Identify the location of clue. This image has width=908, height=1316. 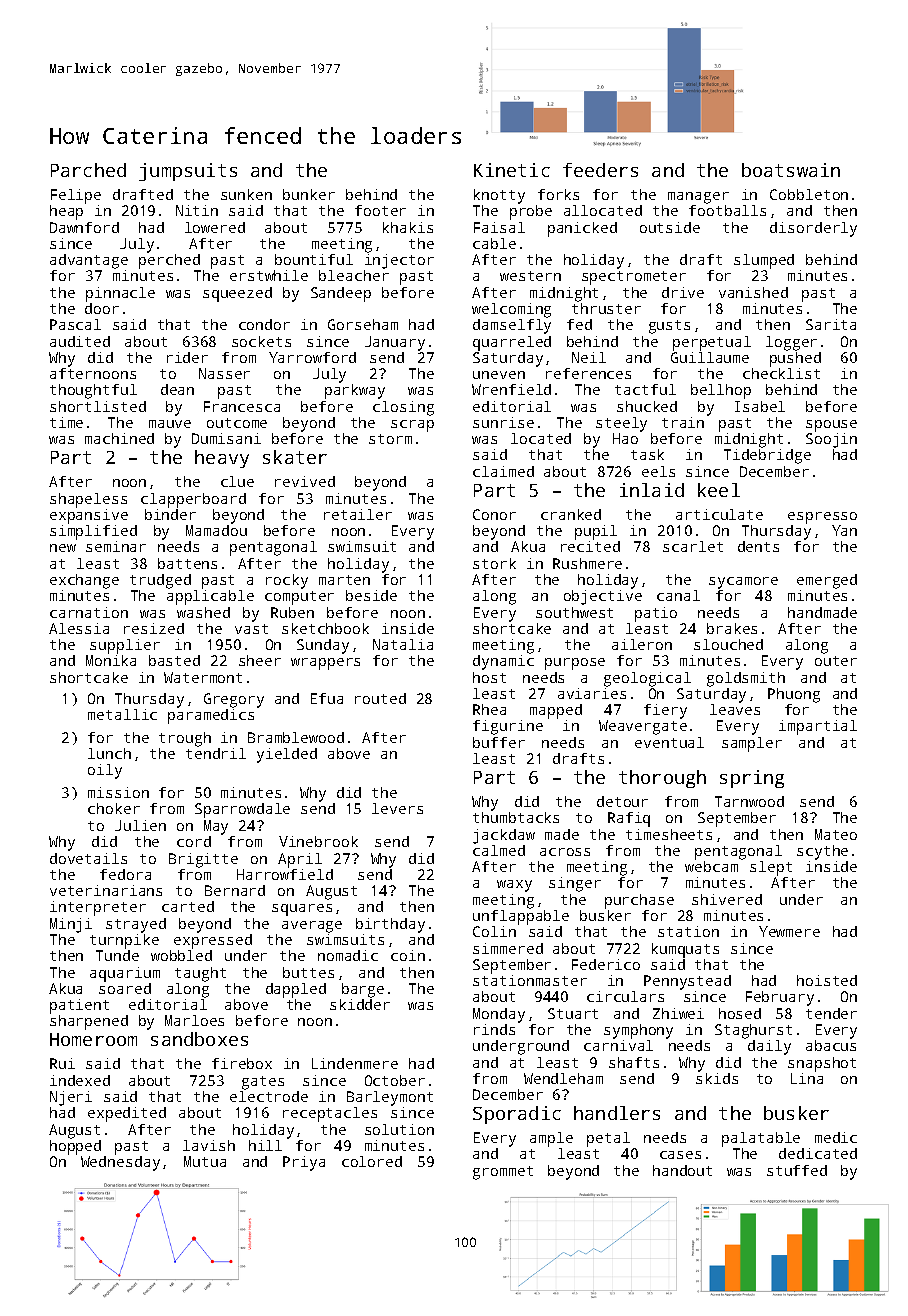
(237, 481).
